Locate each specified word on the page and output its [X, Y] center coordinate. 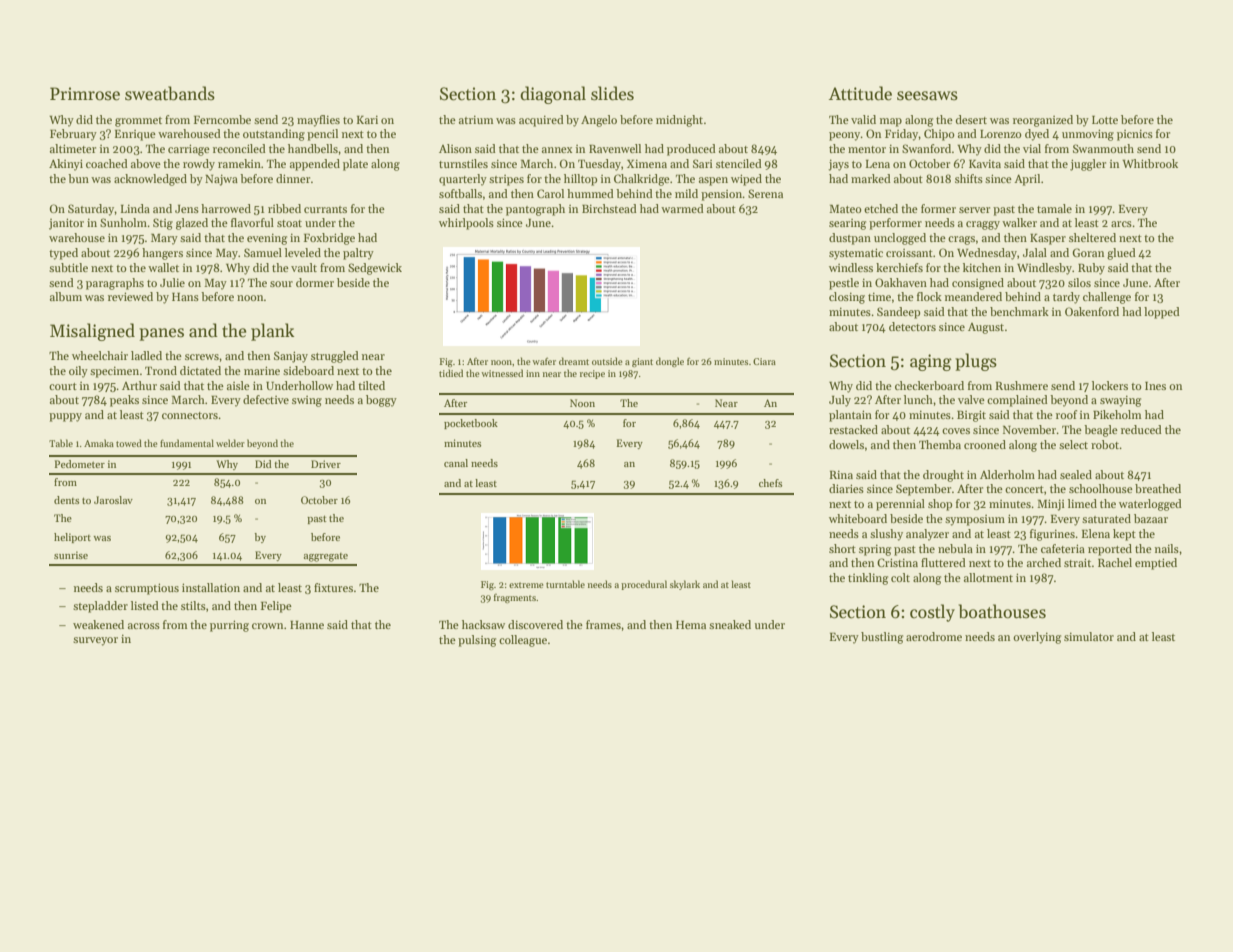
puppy [65, 417]
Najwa [221, 180]
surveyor [95, 641]
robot [1105, 444]
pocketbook [471, 424]
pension [722, 195]
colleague [523, 641]
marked [871, 178]
